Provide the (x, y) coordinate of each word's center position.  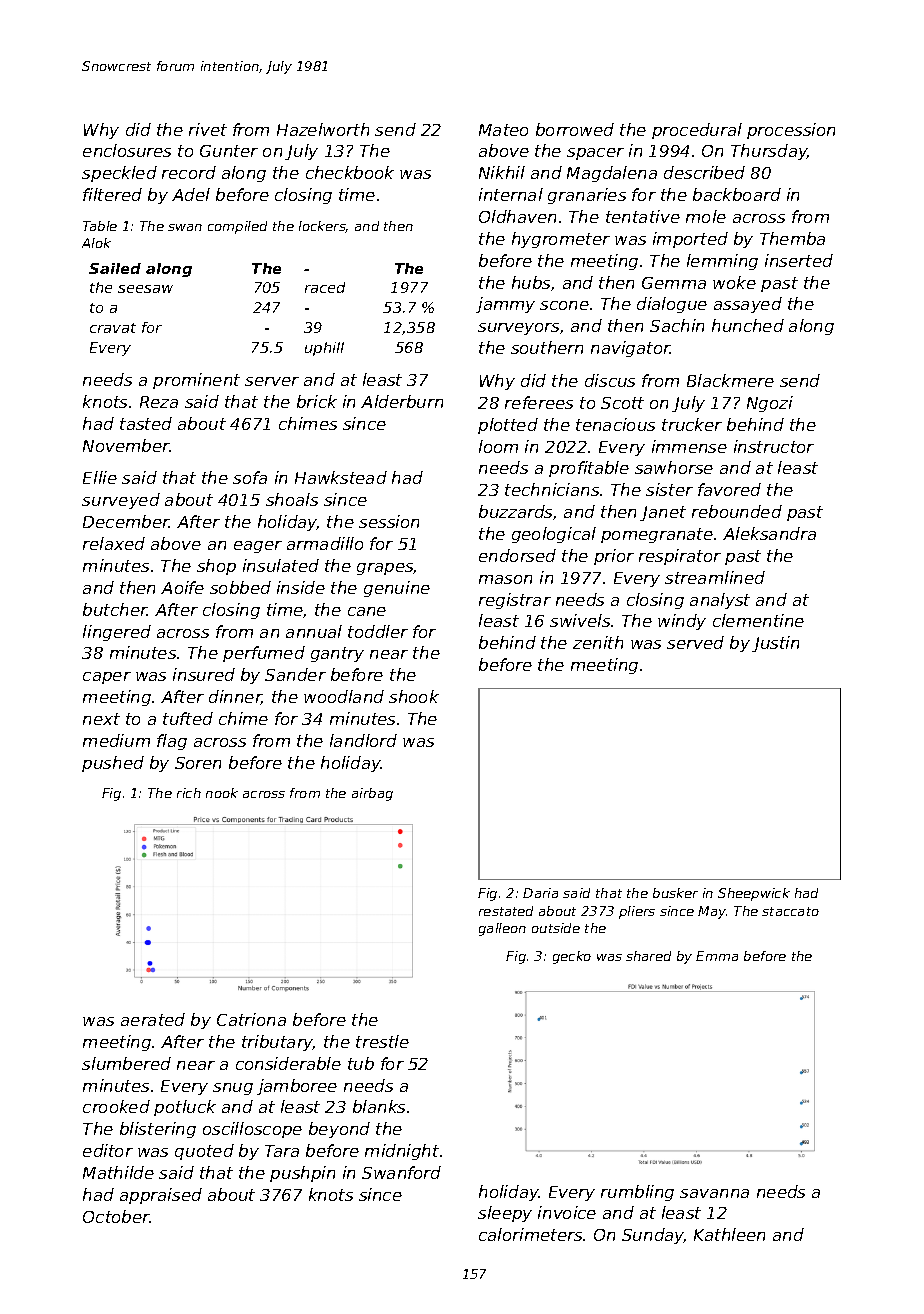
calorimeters (530, 1234)
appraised (161, 1196)
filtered (112, 194)
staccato (790, 911)
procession (791, 131)
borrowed (575, 129)
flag (172, 742)
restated (506, 911)
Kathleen (729, 1234)
